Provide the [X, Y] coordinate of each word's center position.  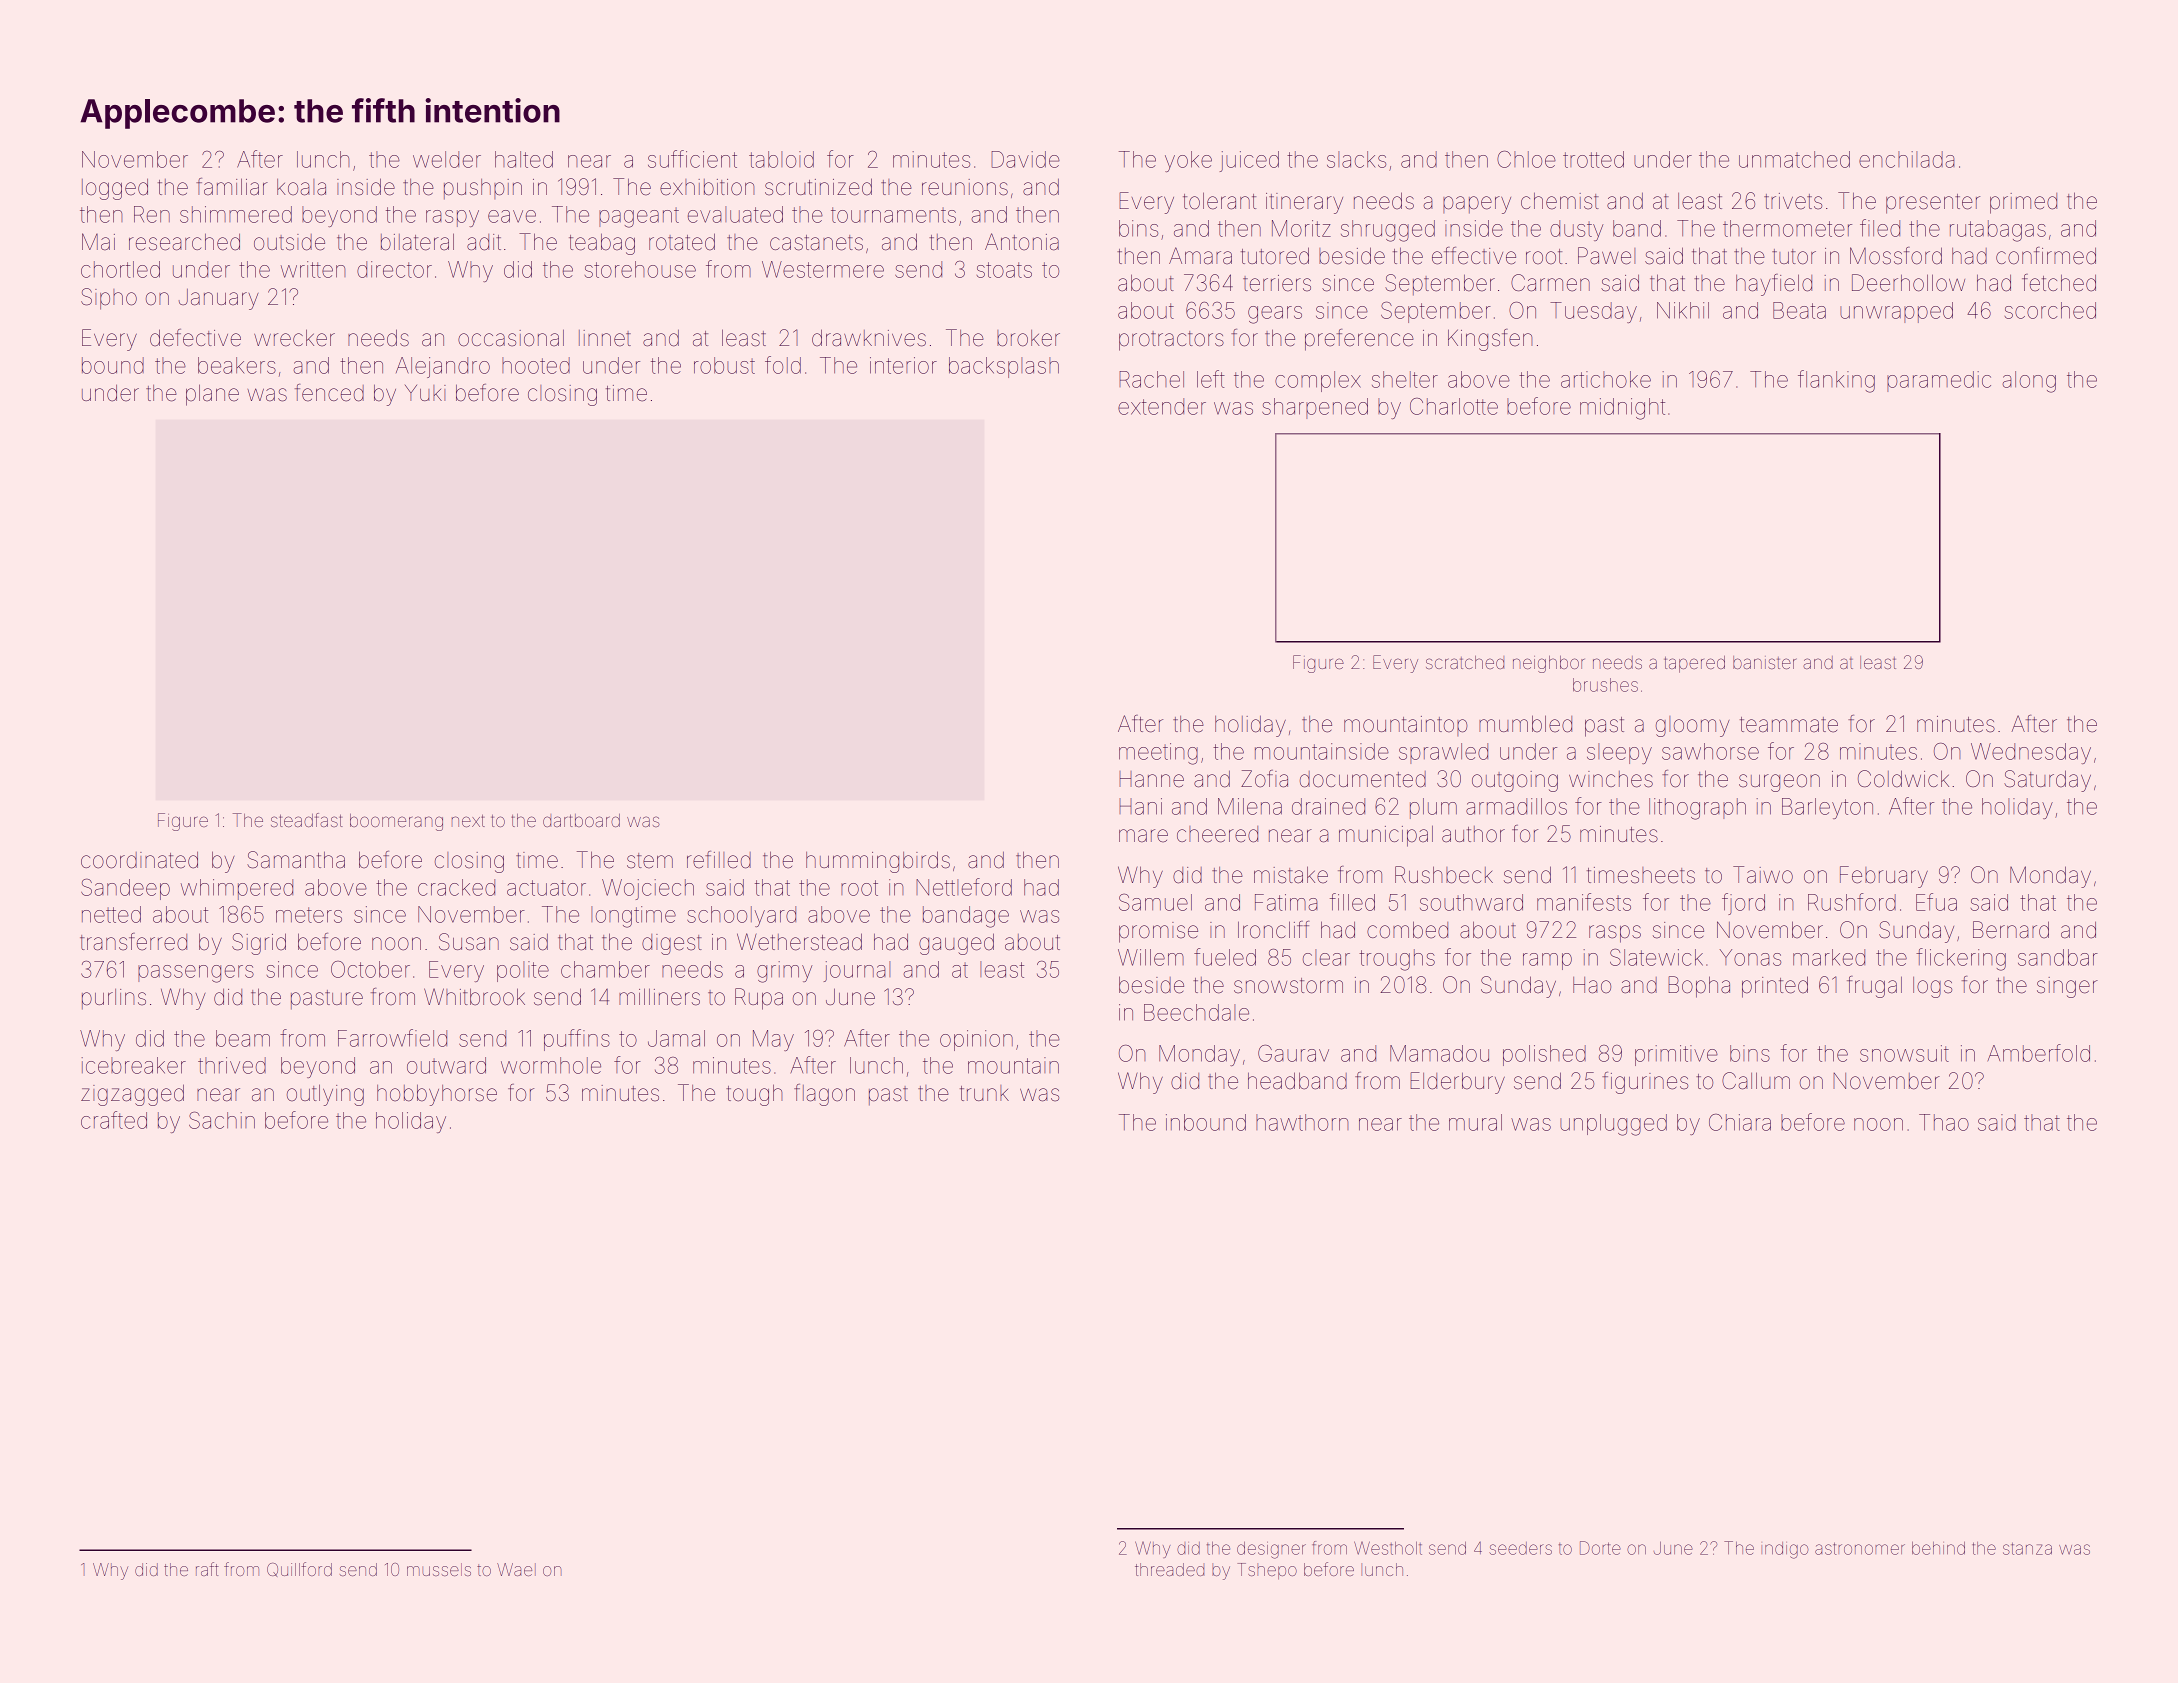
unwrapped [1896, 312]
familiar [232, 186]
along [2029, 382]
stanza [2027, 1549]
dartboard [581, 820]
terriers [1277, 283]
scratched [1465, 662]
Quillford [299, 1569]
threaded [1169, 1569]
